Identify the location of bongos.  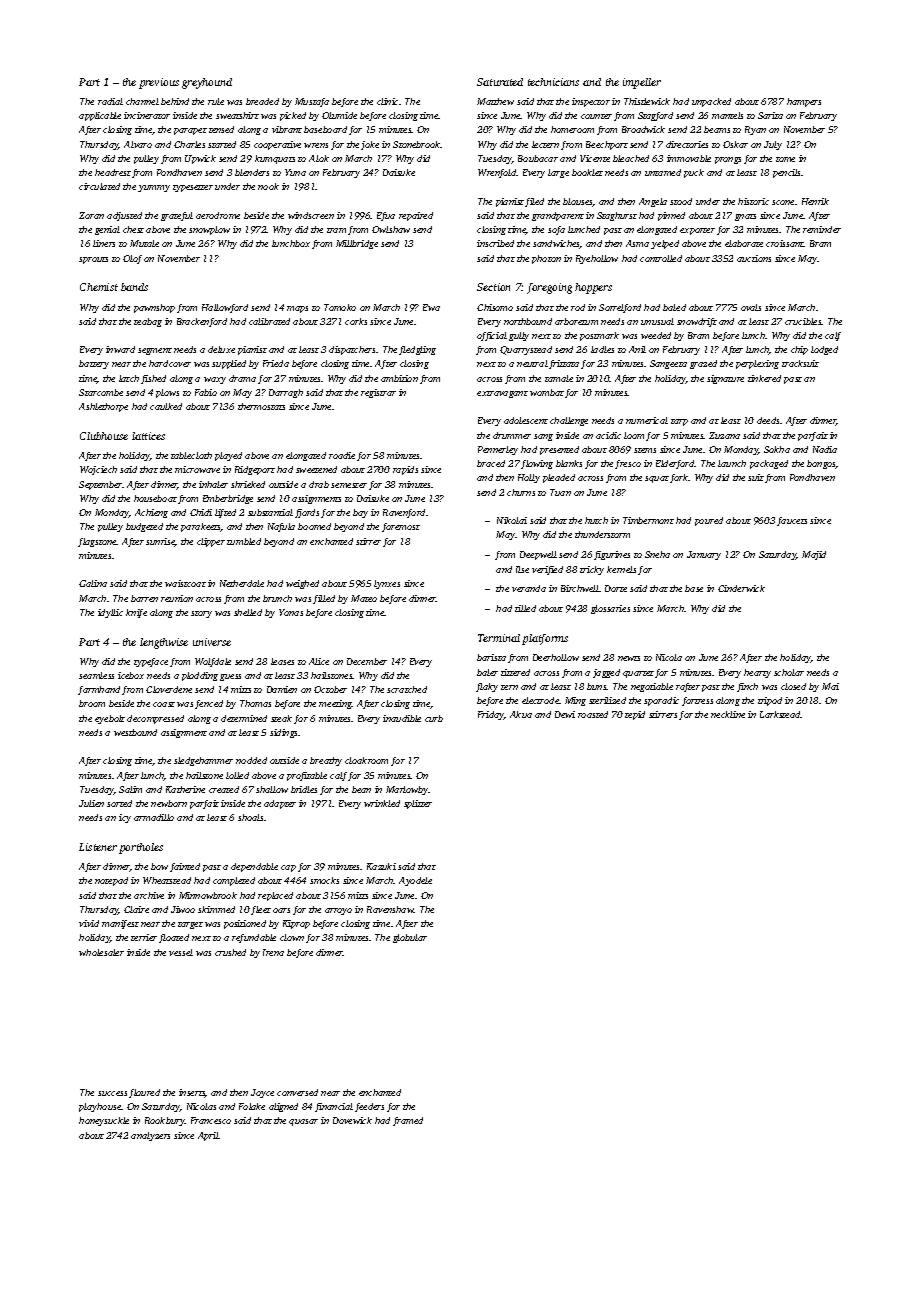
(821, 464).
